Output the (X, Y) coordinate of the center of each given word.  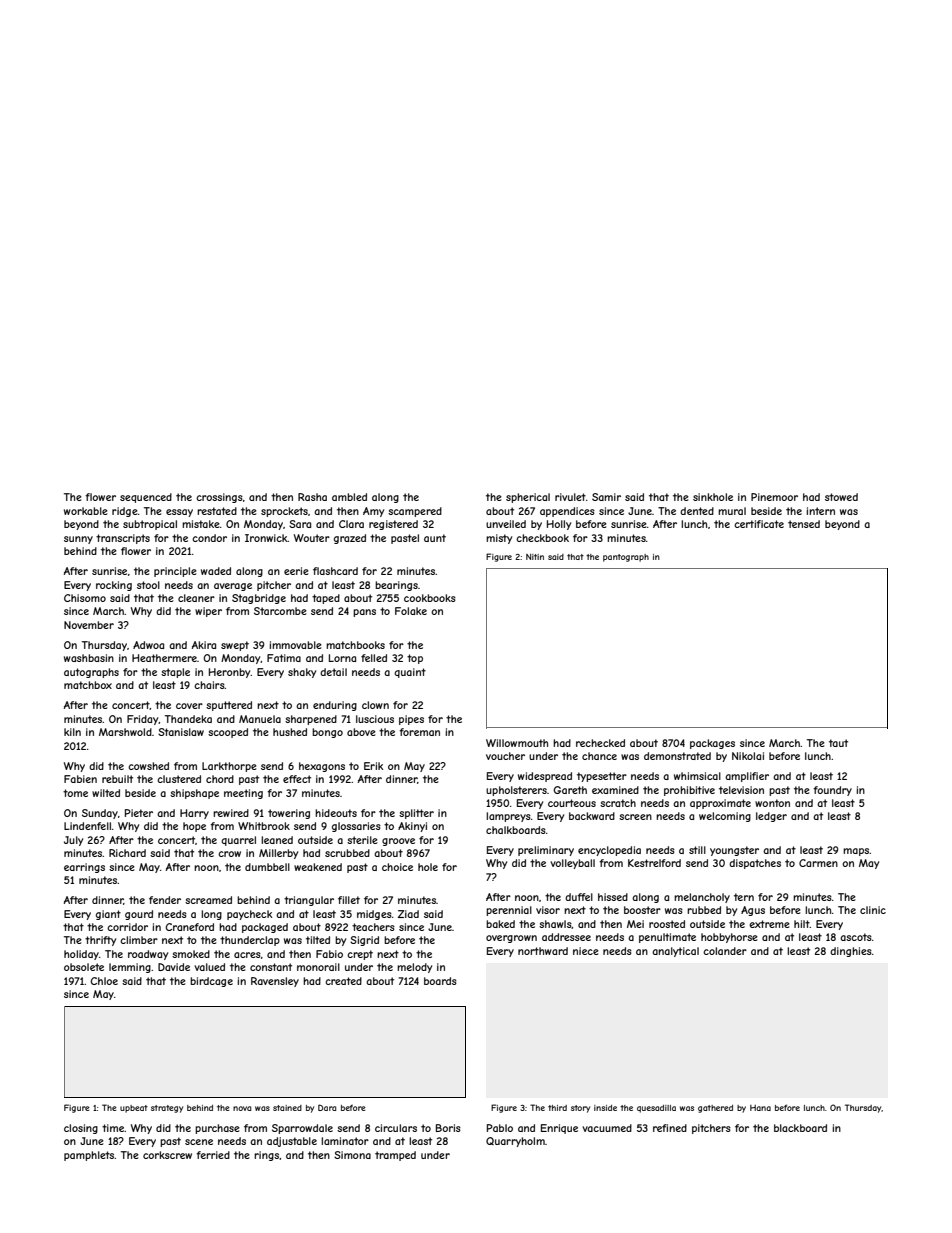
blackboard (800, 1128)
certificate (759, 524)
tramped (395, 1156)
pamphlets (89, 1156)
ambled (349, 497)
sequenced (146, 498)
